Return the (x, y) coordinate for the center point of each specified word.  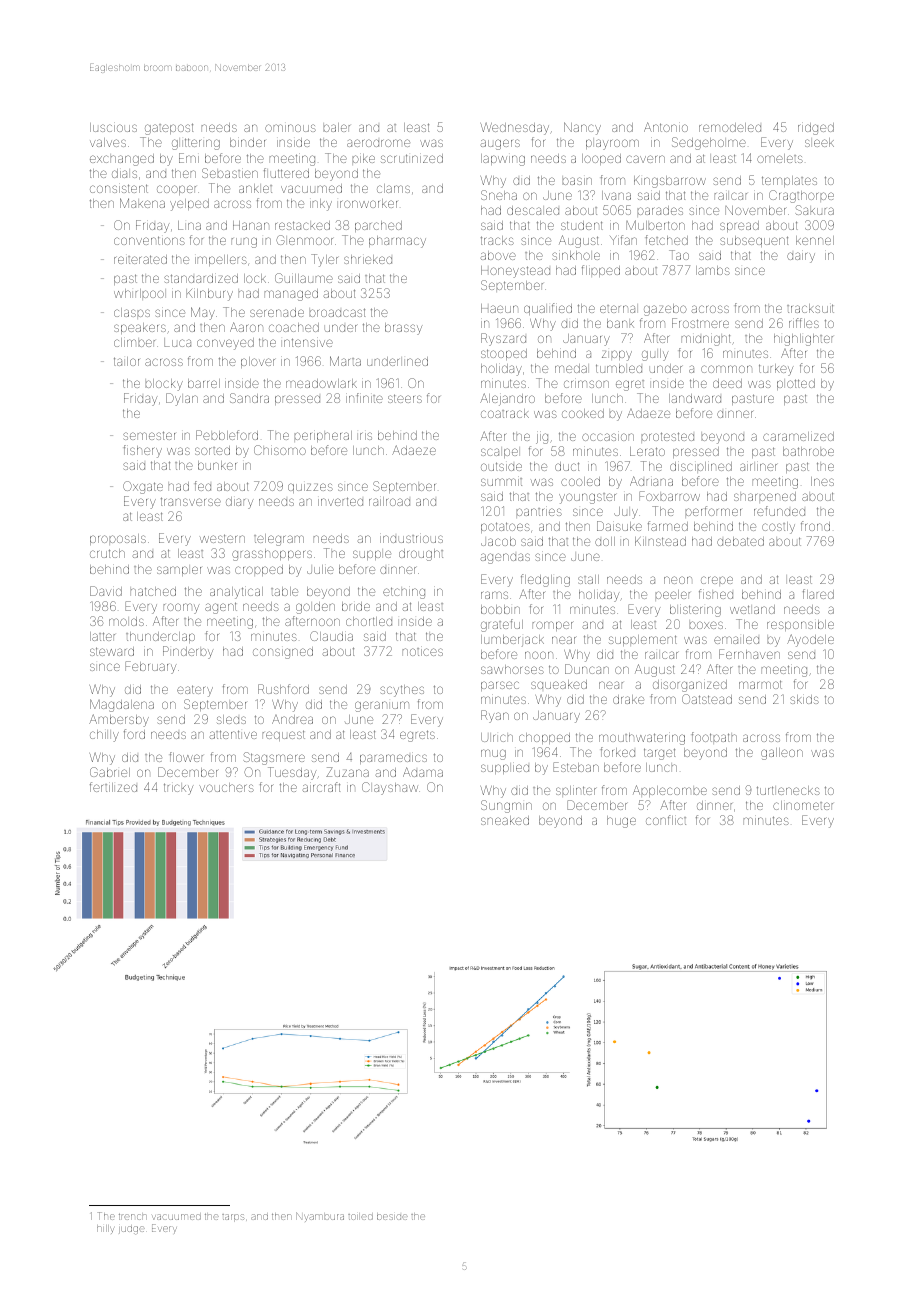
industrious (411, 539)
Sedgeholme (709, 143)
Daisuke (619, 526)
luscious (113, 127)
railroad (389, 501)
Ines (822, 481)
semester (149, 435)
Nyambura (320, 1217)
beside (392, 1216)
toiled (360, 1217)
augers (500, 144)
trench (132, 1217)
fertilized (113, 787)
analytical (236, 593)
